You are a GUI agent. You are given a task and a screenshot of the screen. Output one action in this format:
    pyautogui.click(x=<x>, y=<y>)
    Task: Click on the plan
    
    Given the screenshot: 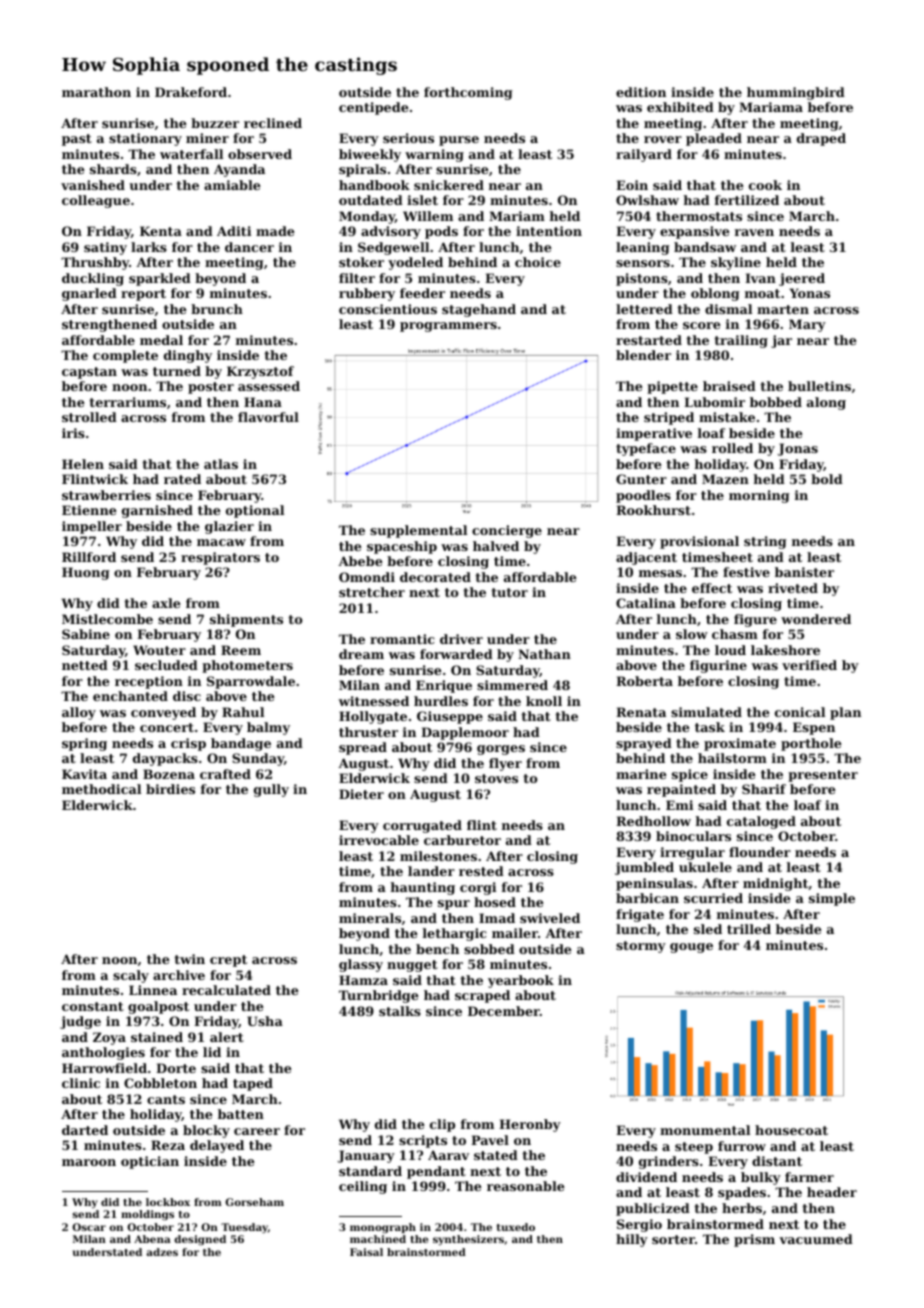 What is the action you would take?
    pyautogui.click(x=845, y=713)
